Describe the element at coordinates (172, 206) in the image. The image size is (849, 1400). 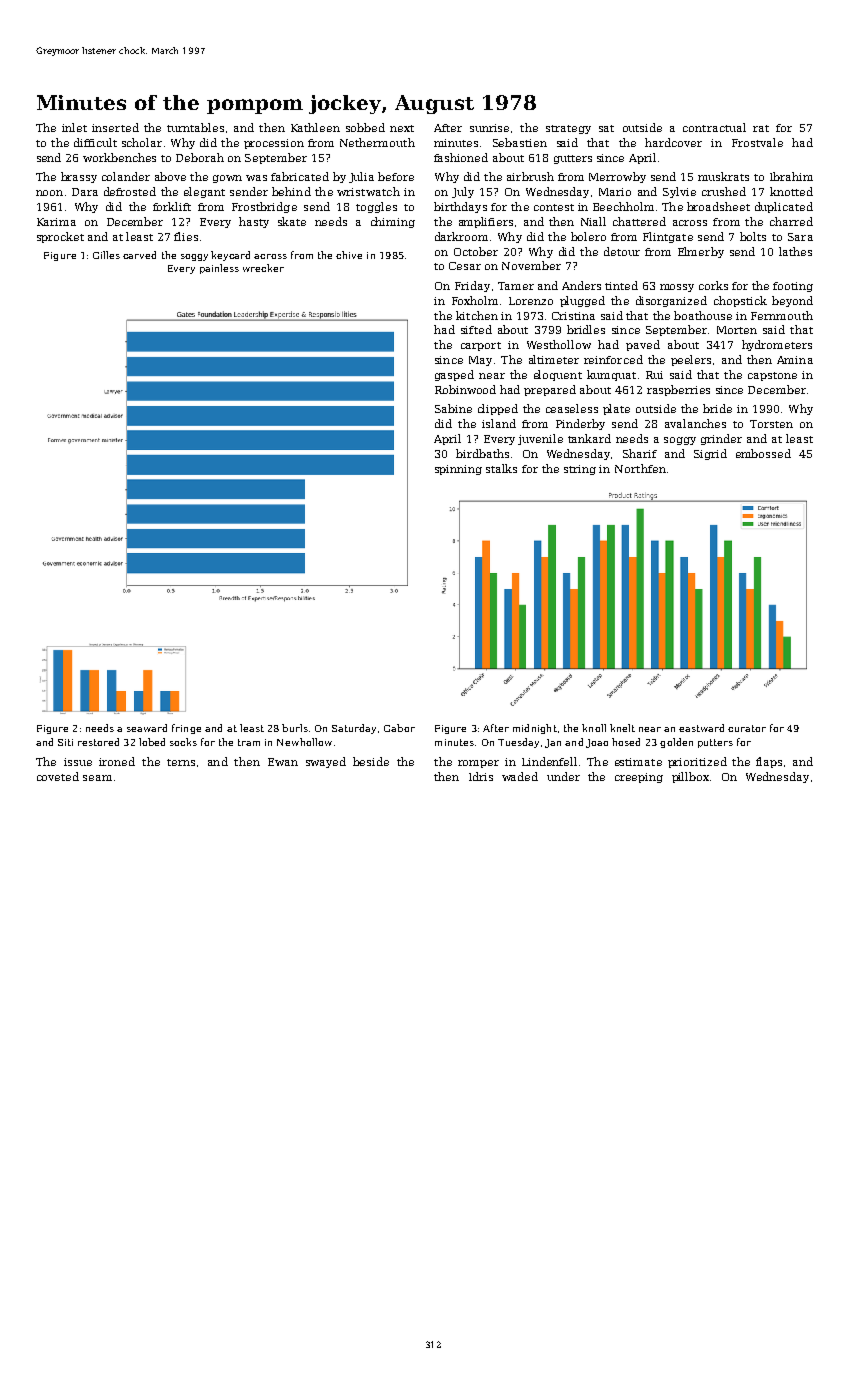
I see `forklift` at that location.
